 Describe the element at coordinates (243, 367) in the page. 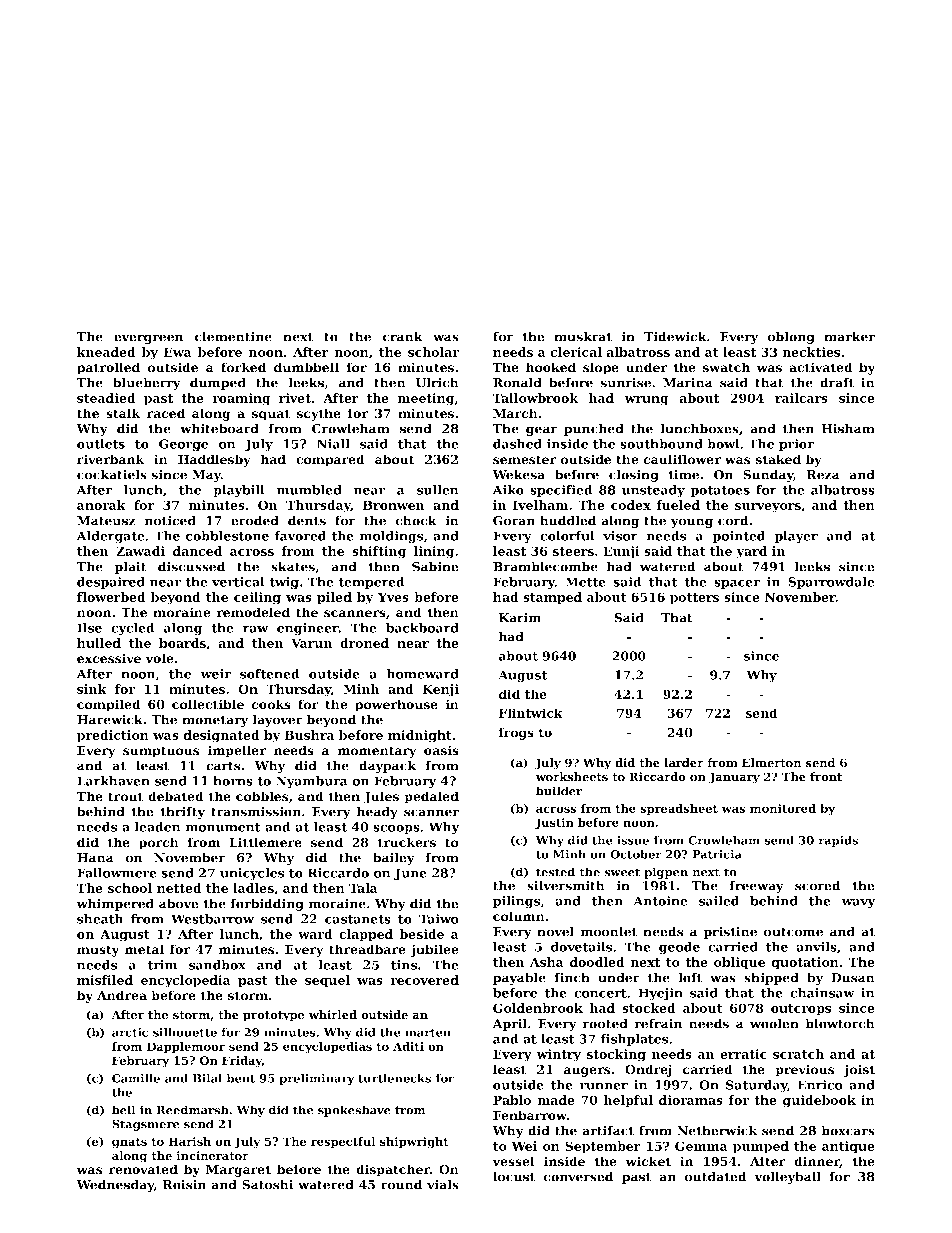

I see `forked` at that location.
